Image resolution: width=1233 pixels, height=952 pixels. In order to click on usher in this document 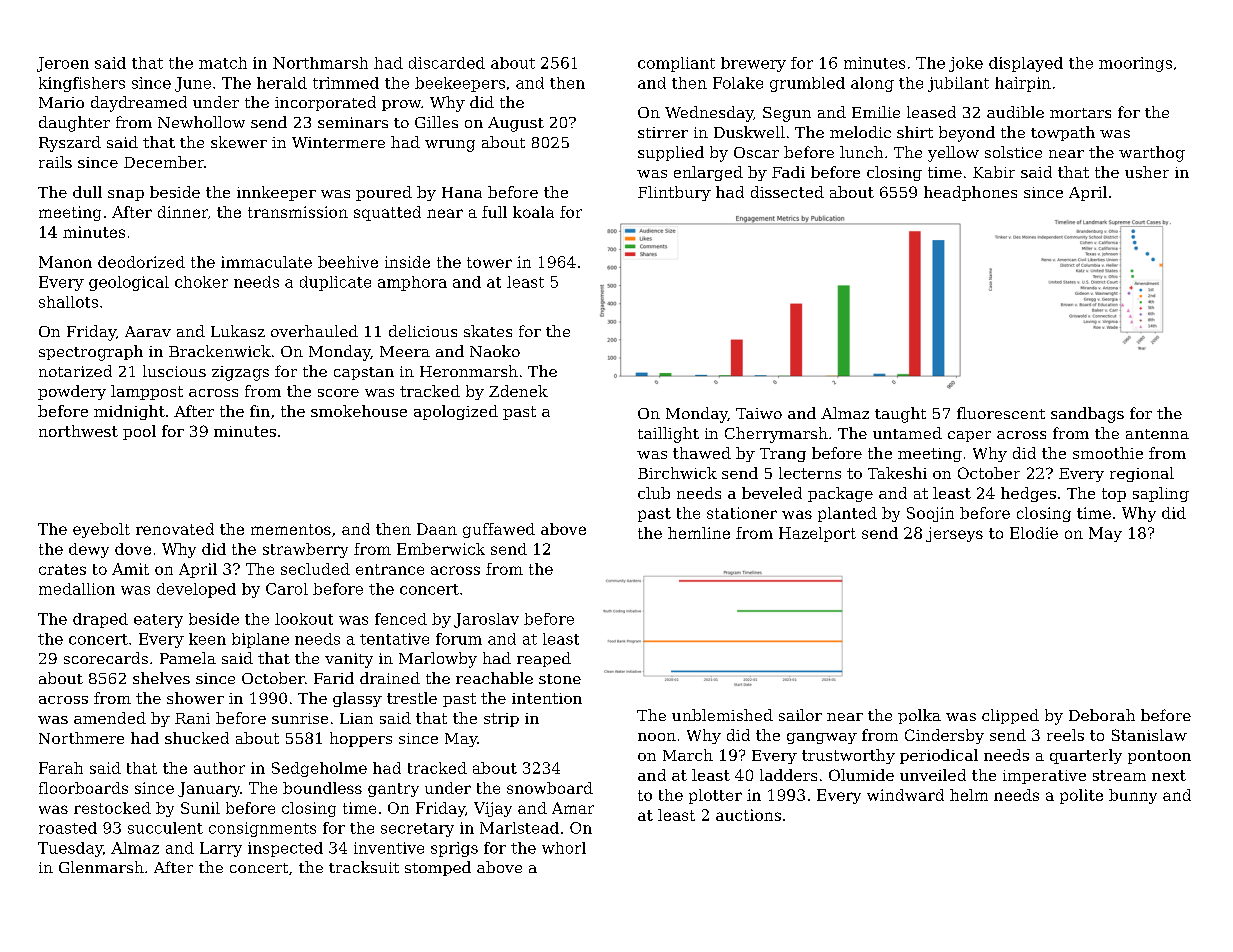, I will do `click(1147, 172)`.
